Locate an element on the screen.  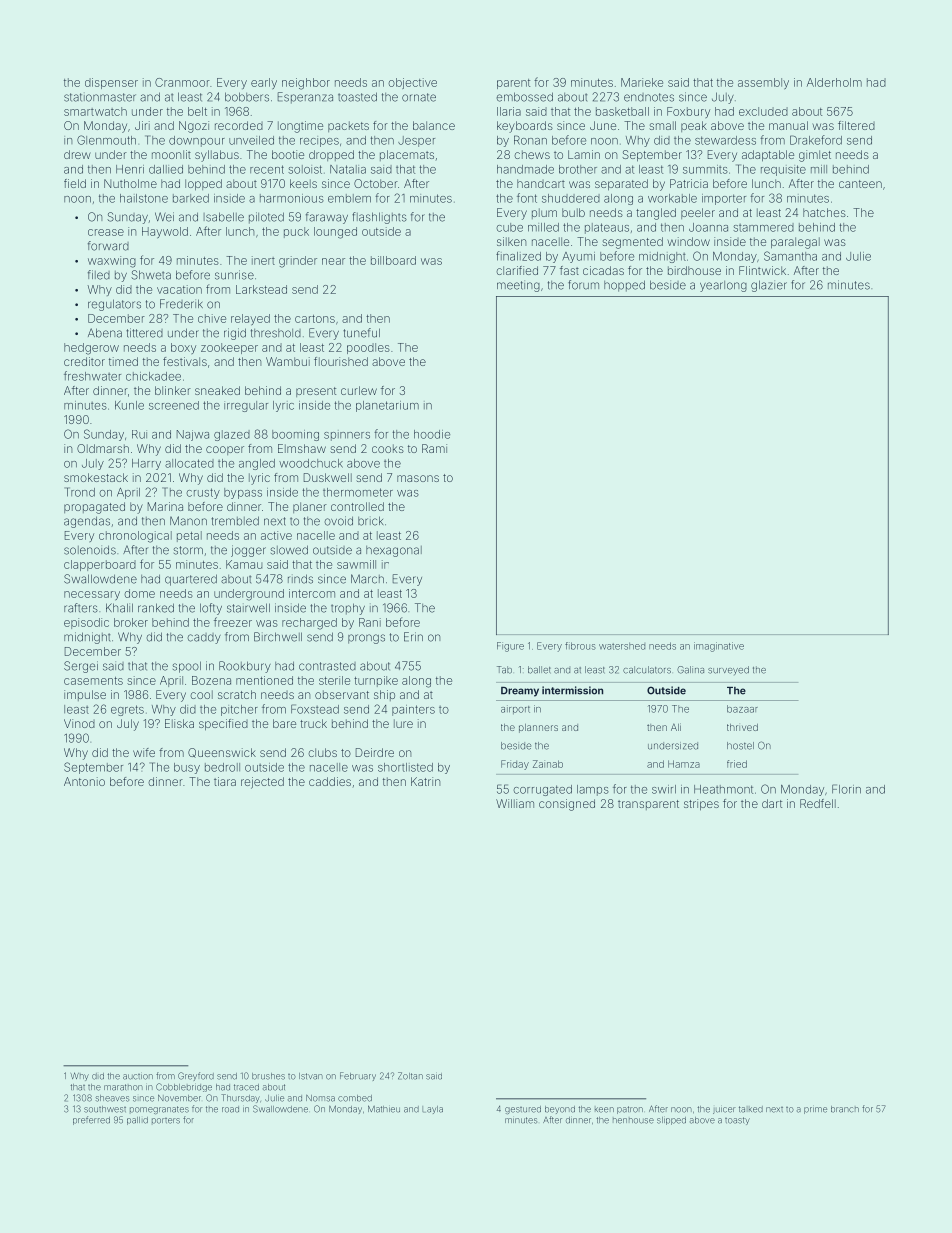
Katrin is located at coordinates (425, 781).
